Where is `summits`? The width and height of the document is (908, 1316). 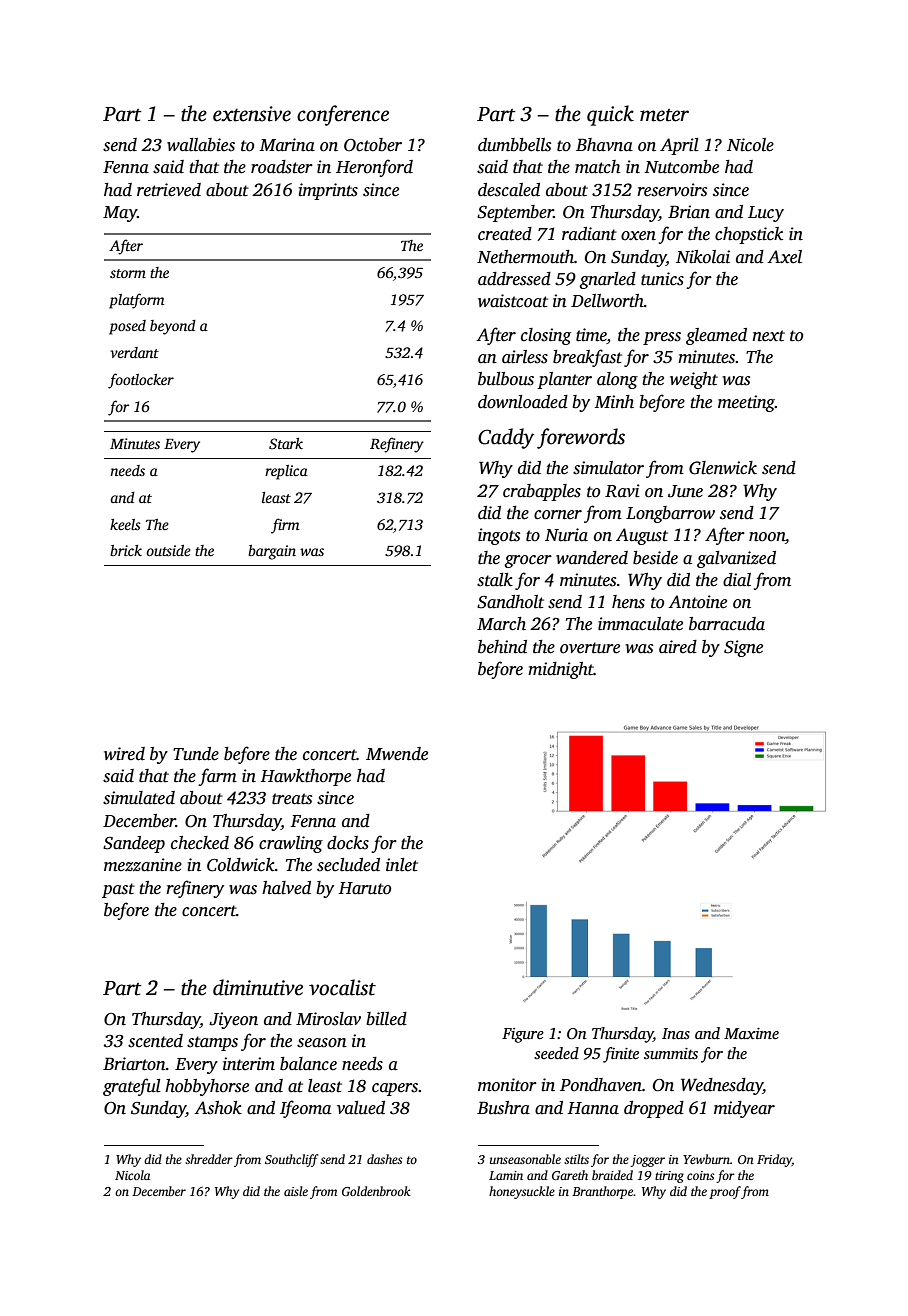 summits is located at coordinates (671, 1054).
